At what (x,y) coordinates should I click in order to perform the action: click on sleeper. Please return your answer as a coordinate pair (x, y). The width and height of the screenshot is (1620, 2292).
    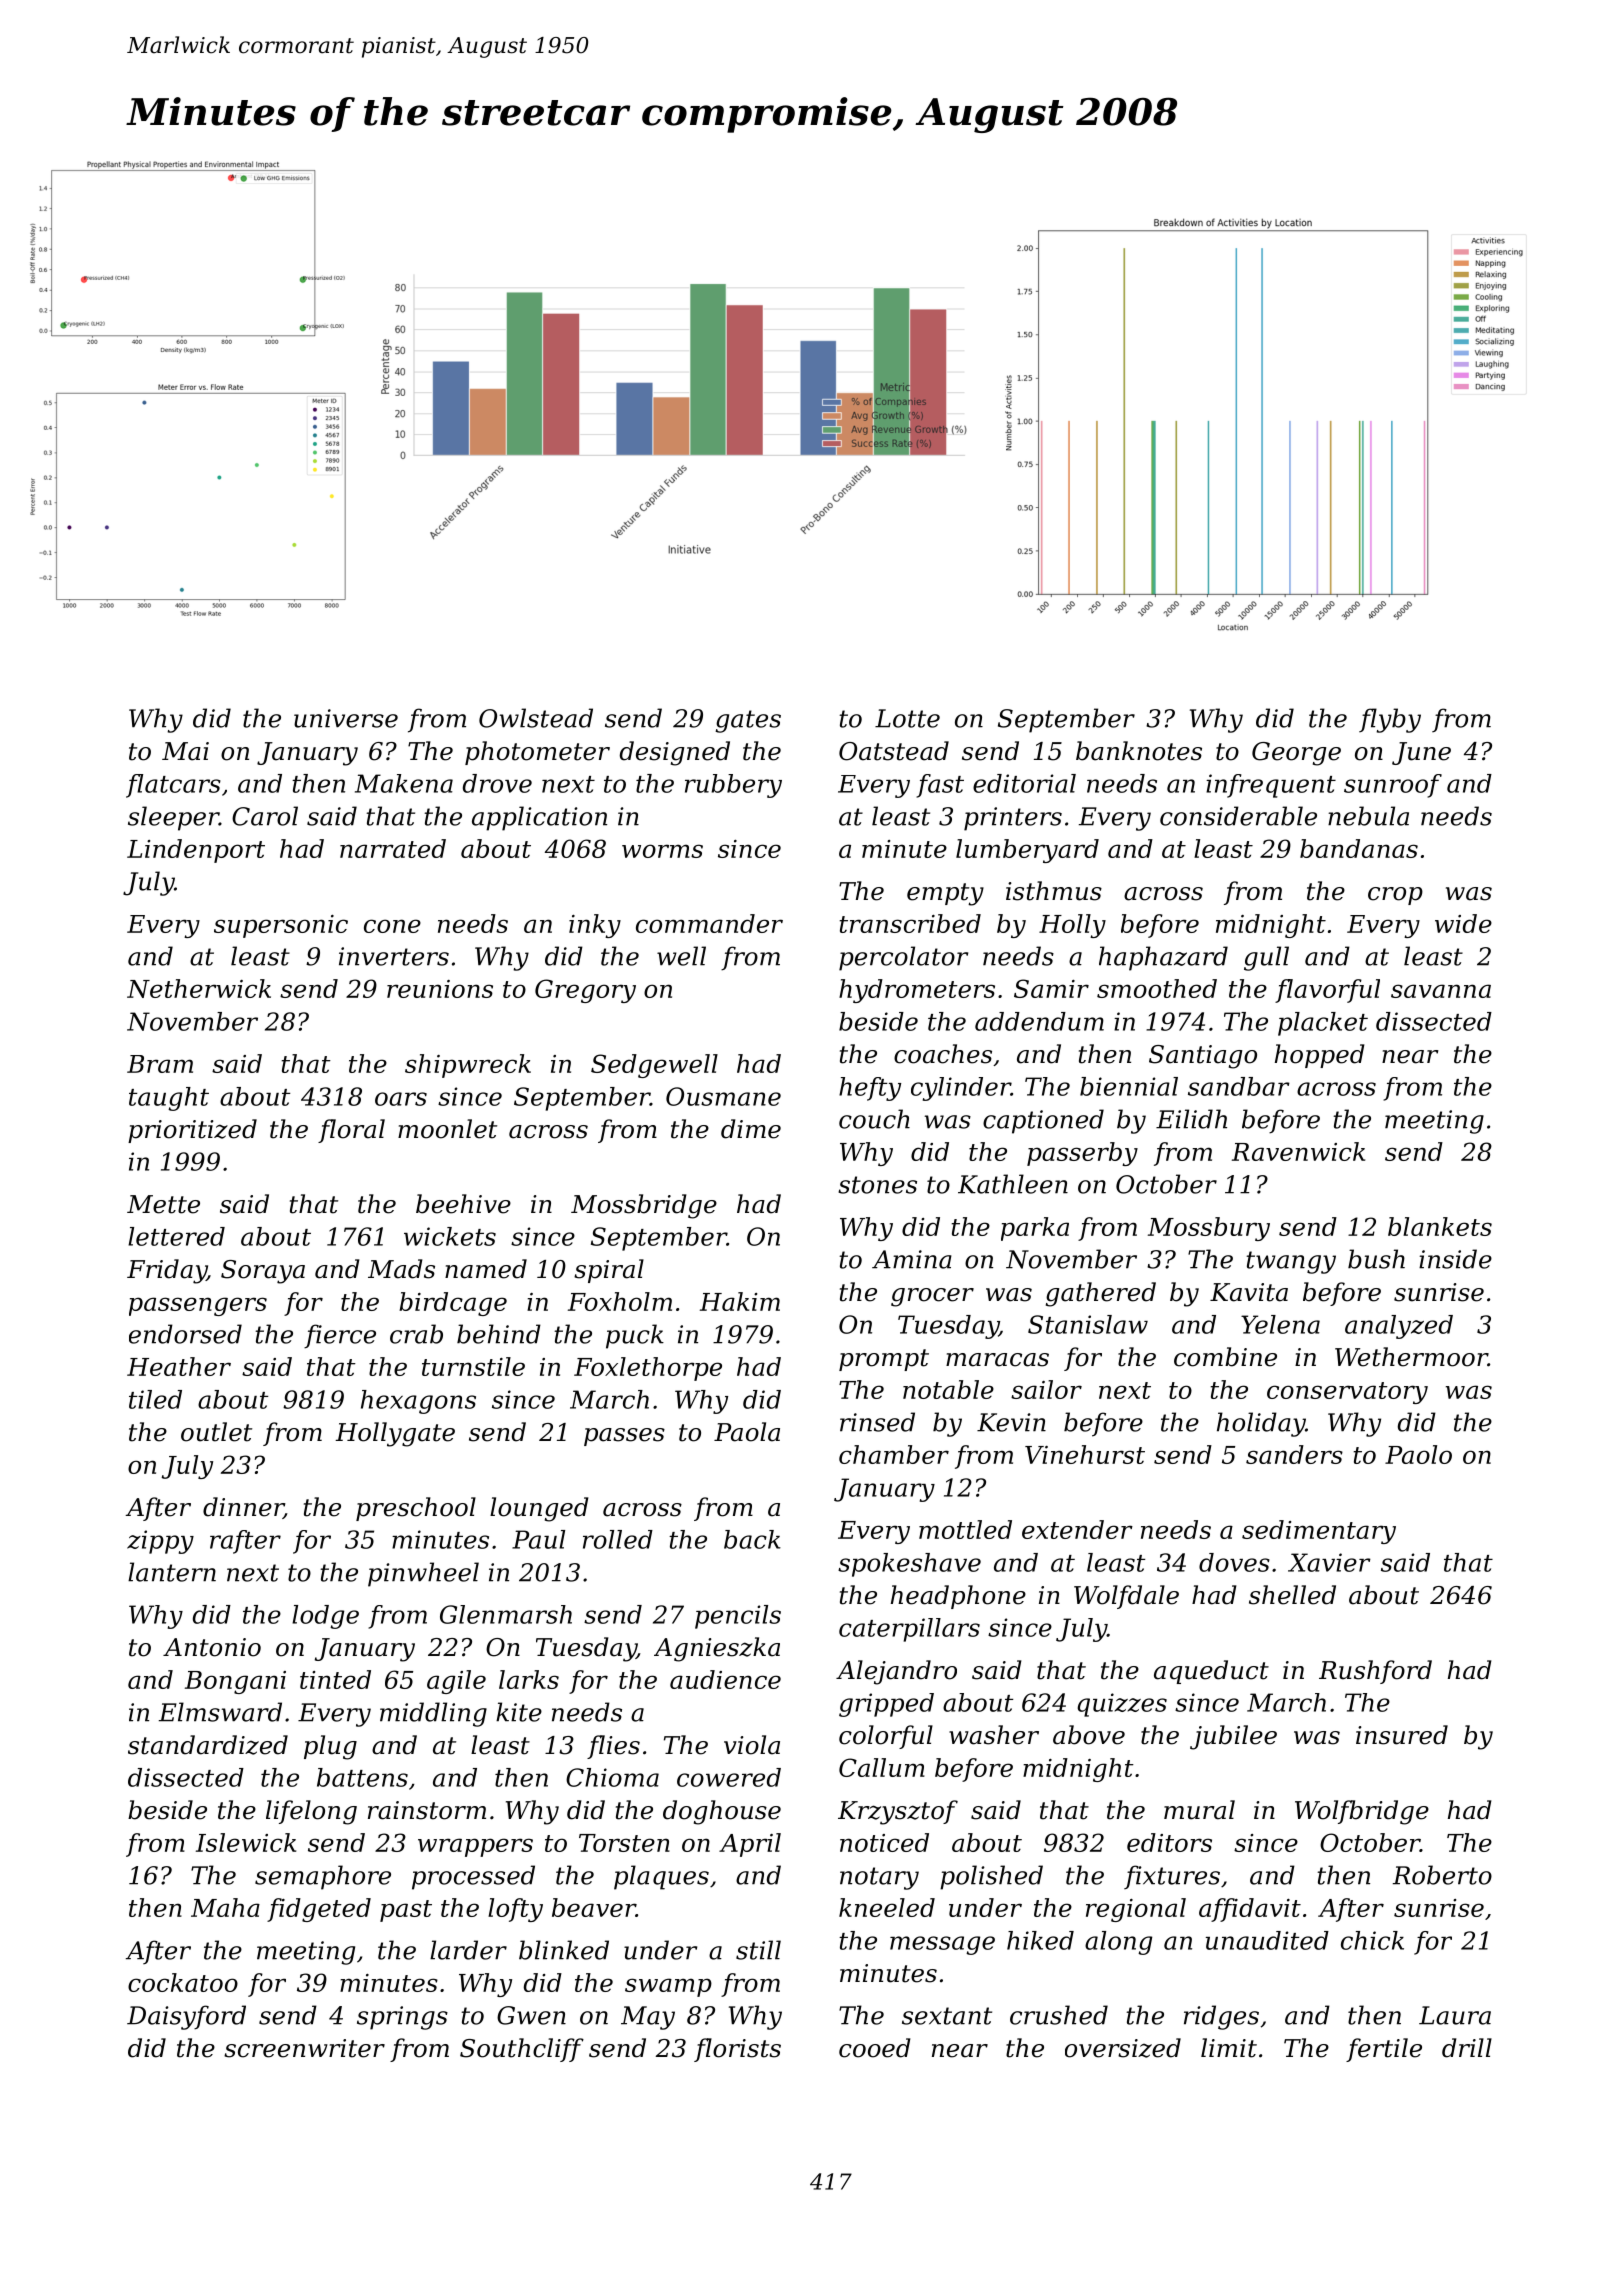
    Looking at the image, I should click on (173, 818).
